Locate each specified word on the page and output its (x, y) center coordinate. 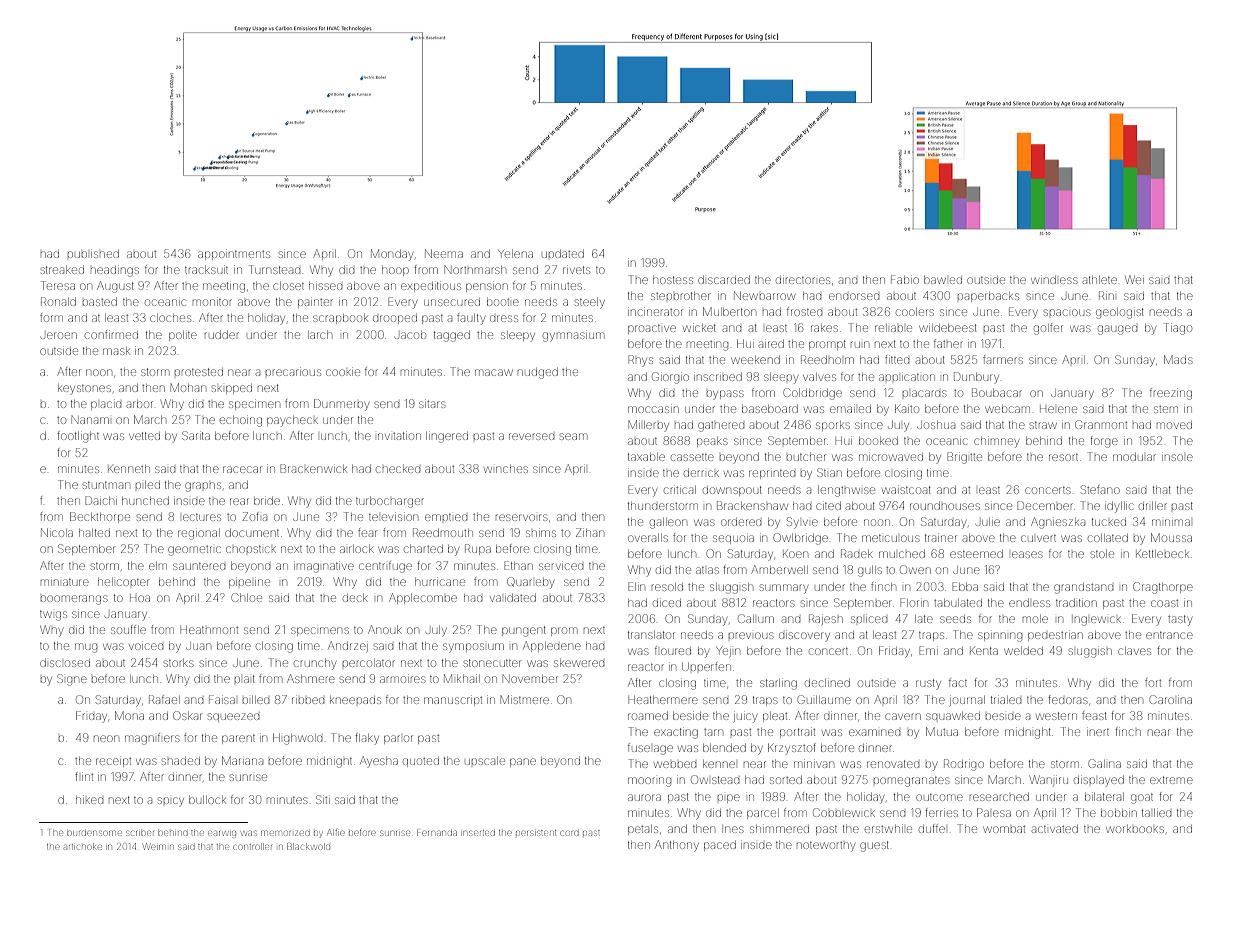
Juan (198, 646)
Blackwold (308, 846)
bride (267, 501)
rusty (928, 683)
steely (590, 303)
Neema (444, 253)
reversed (531, 436)
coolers (915, 312)
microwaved (891, 457)
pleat (775, 716)
